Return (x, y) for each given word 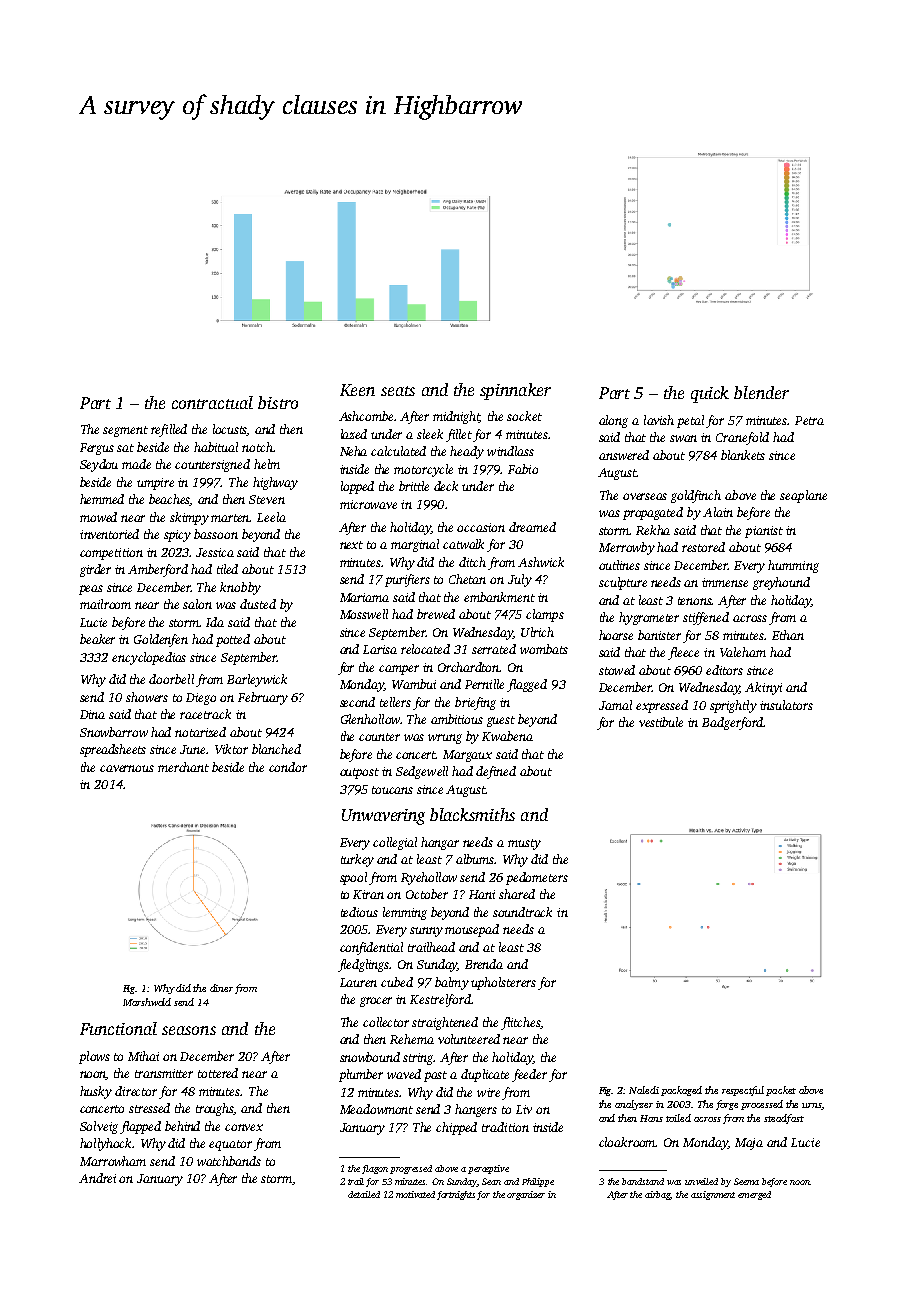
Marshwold (147, 1002)
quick (710, 394)
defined (496, 772)
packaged (681, 1091)
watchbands (229, 1161)
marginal (415, 545)
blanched (276, 749)
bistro (278, 402)
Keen (357, 390)
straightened (445, 1023)
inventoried (109, 534)
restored (703, 547)
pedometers (537, 878)
